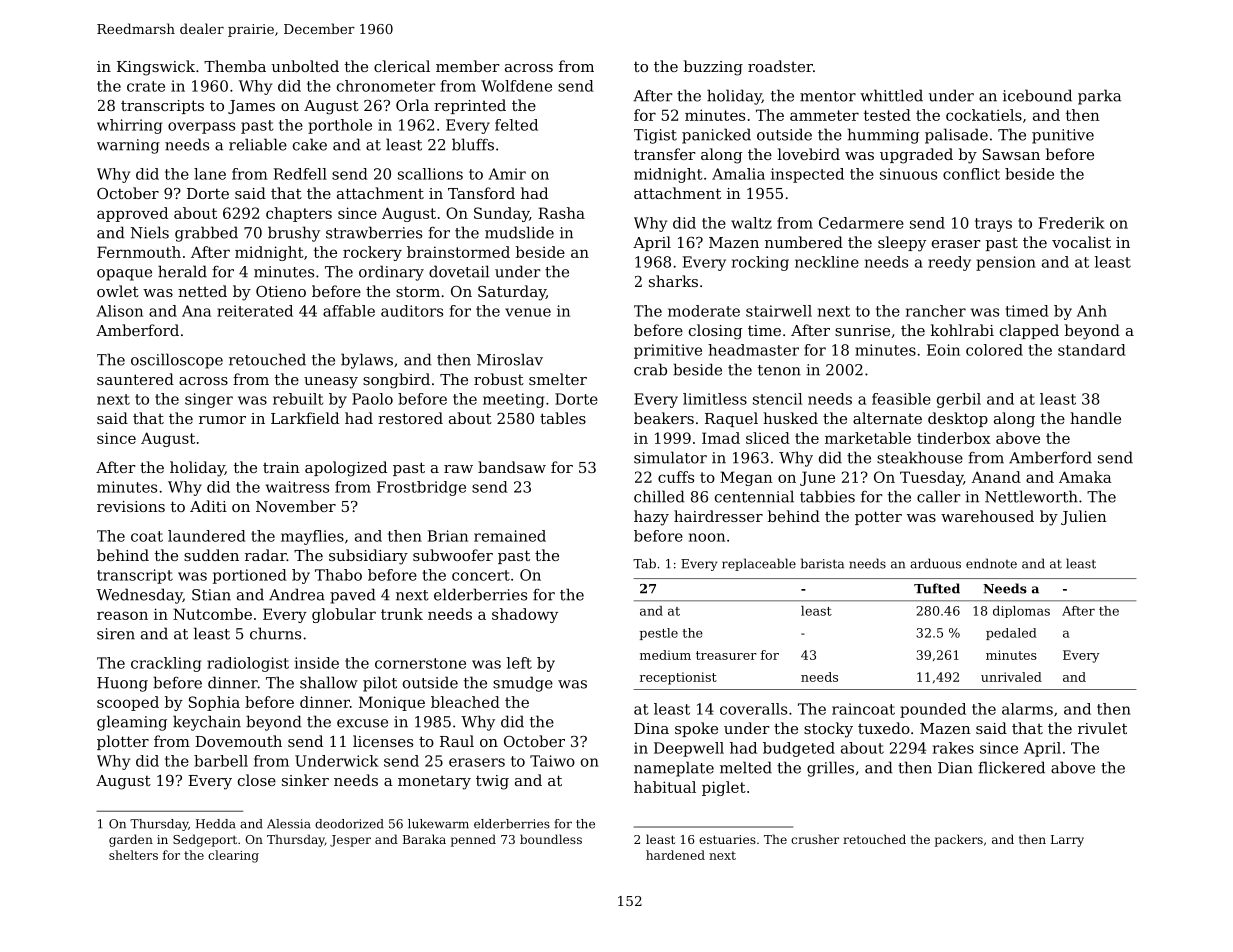 This page has height=952, width=1233. What do you see at coordinates (883, 136) in the page?
I see `humming` at bounding box center [883, 136].
